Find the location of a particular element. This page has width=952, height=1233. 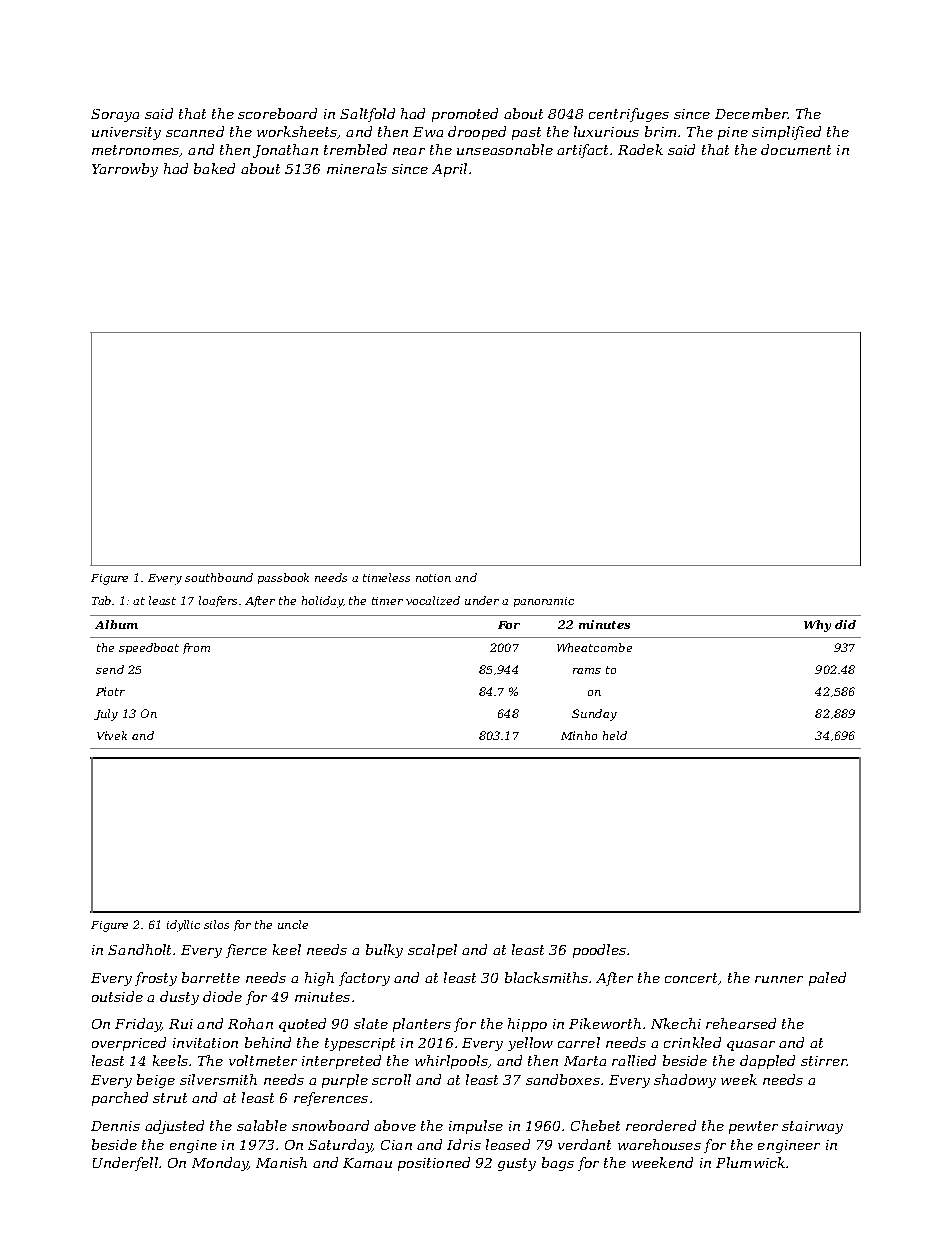

baked is located at coordinates (214, 168).
